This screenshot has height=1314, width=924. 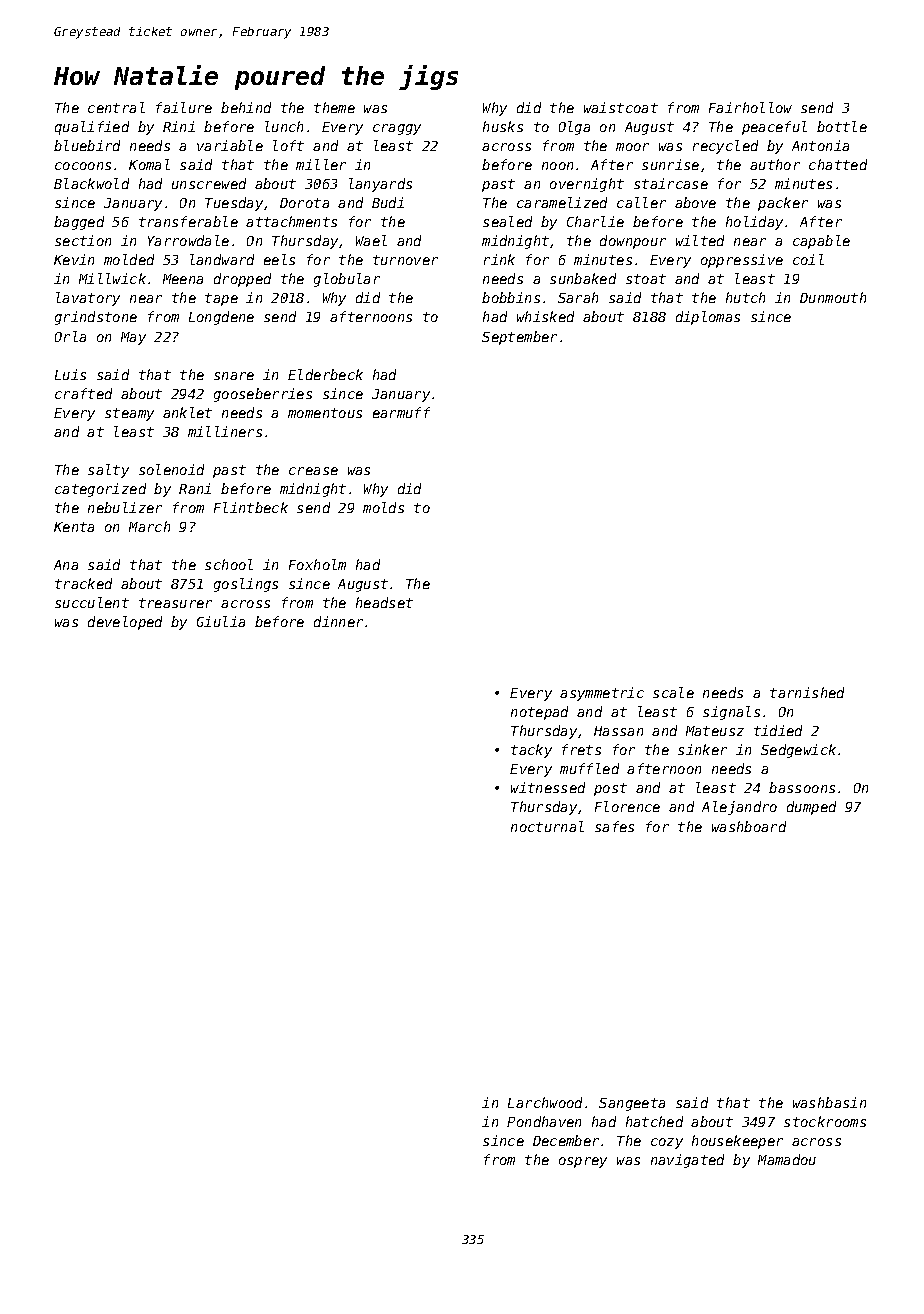 What do you see at coordinates (627, 806) in the screenshot?
I see `Florence` at bounding box center [627, 806].
